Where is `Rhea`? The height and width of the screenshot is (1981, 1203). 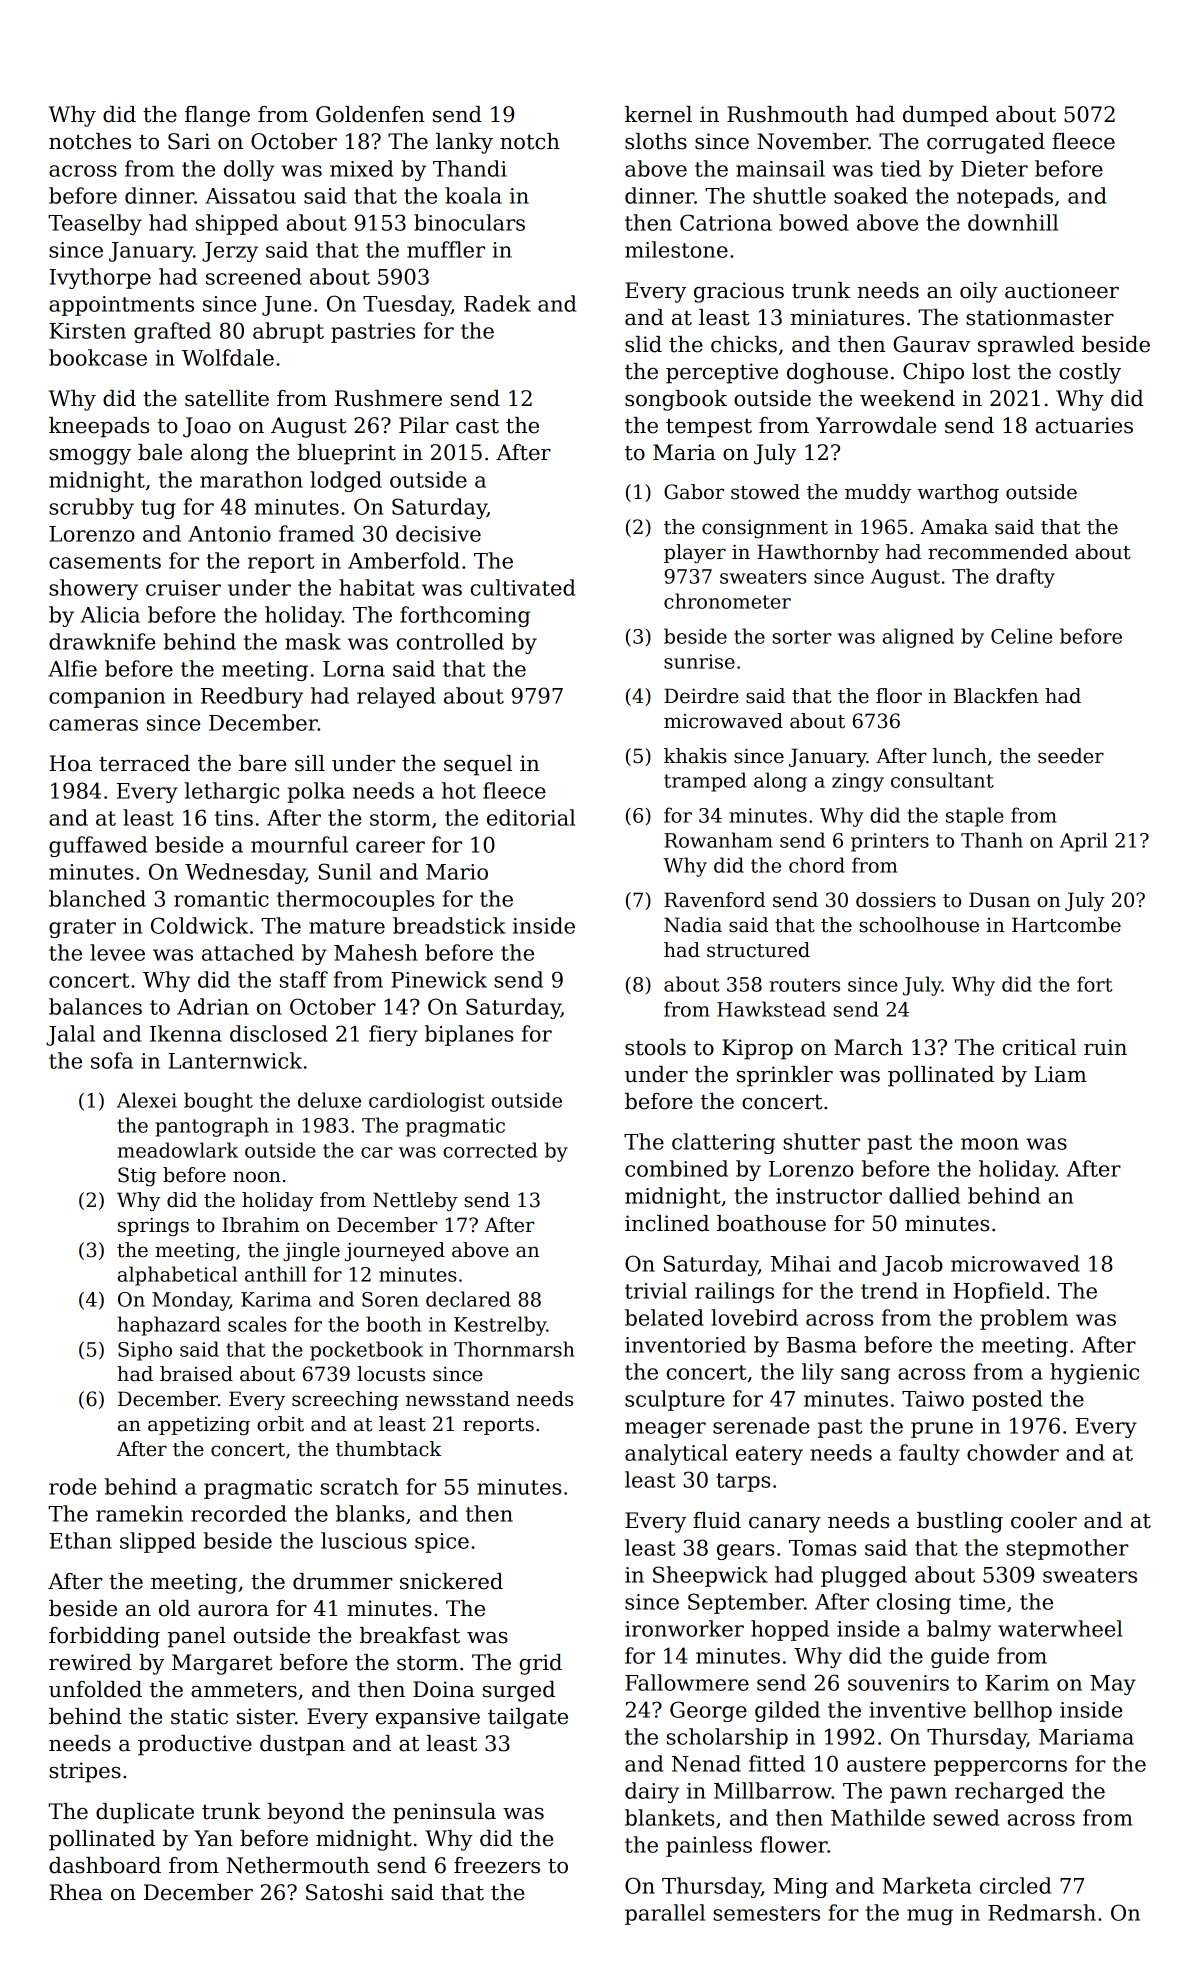
Rhea is located at coordinates (76, 1892).
